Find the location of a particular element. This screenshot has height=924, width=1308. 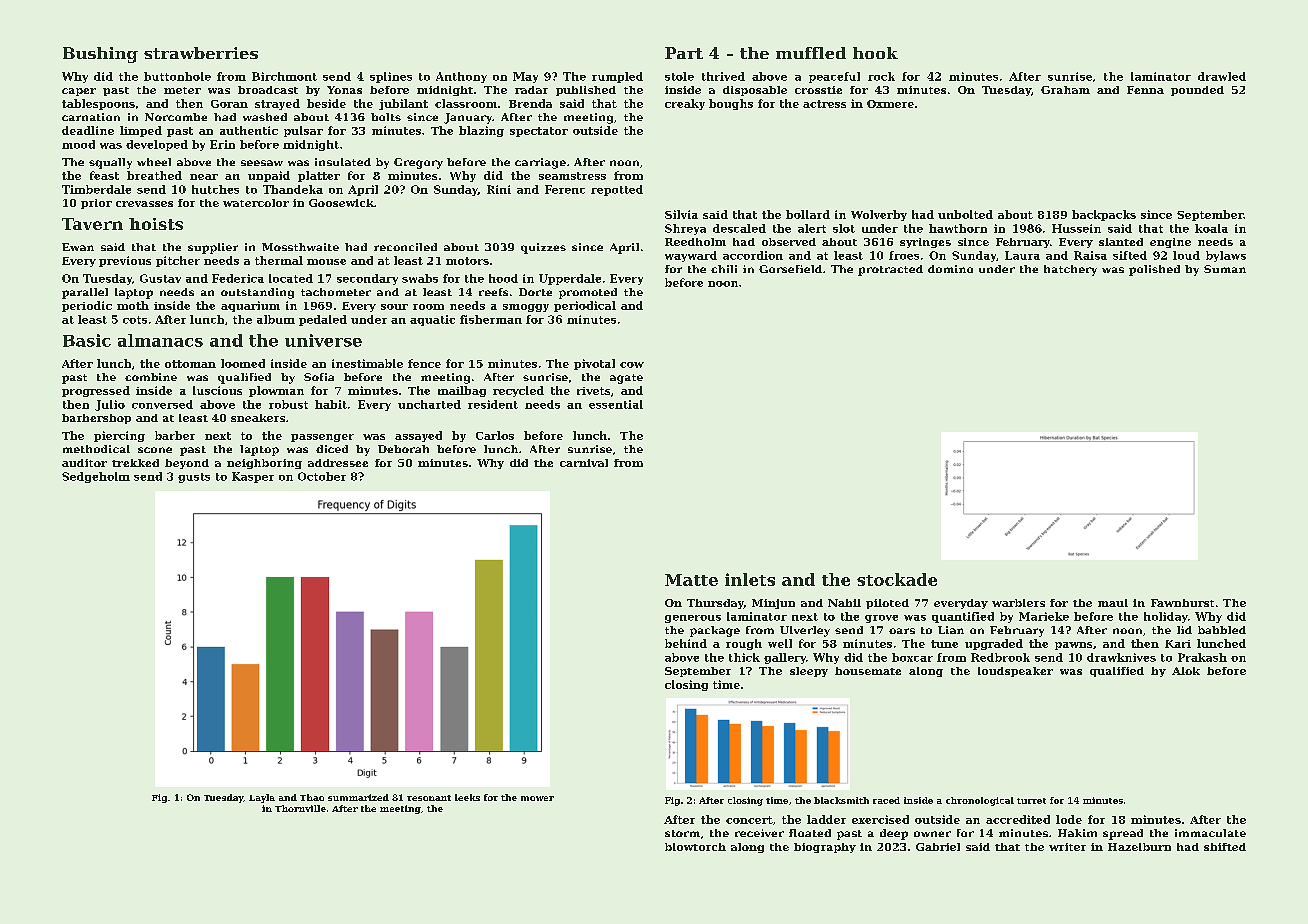

hook is located at coordinates (875, 53).
